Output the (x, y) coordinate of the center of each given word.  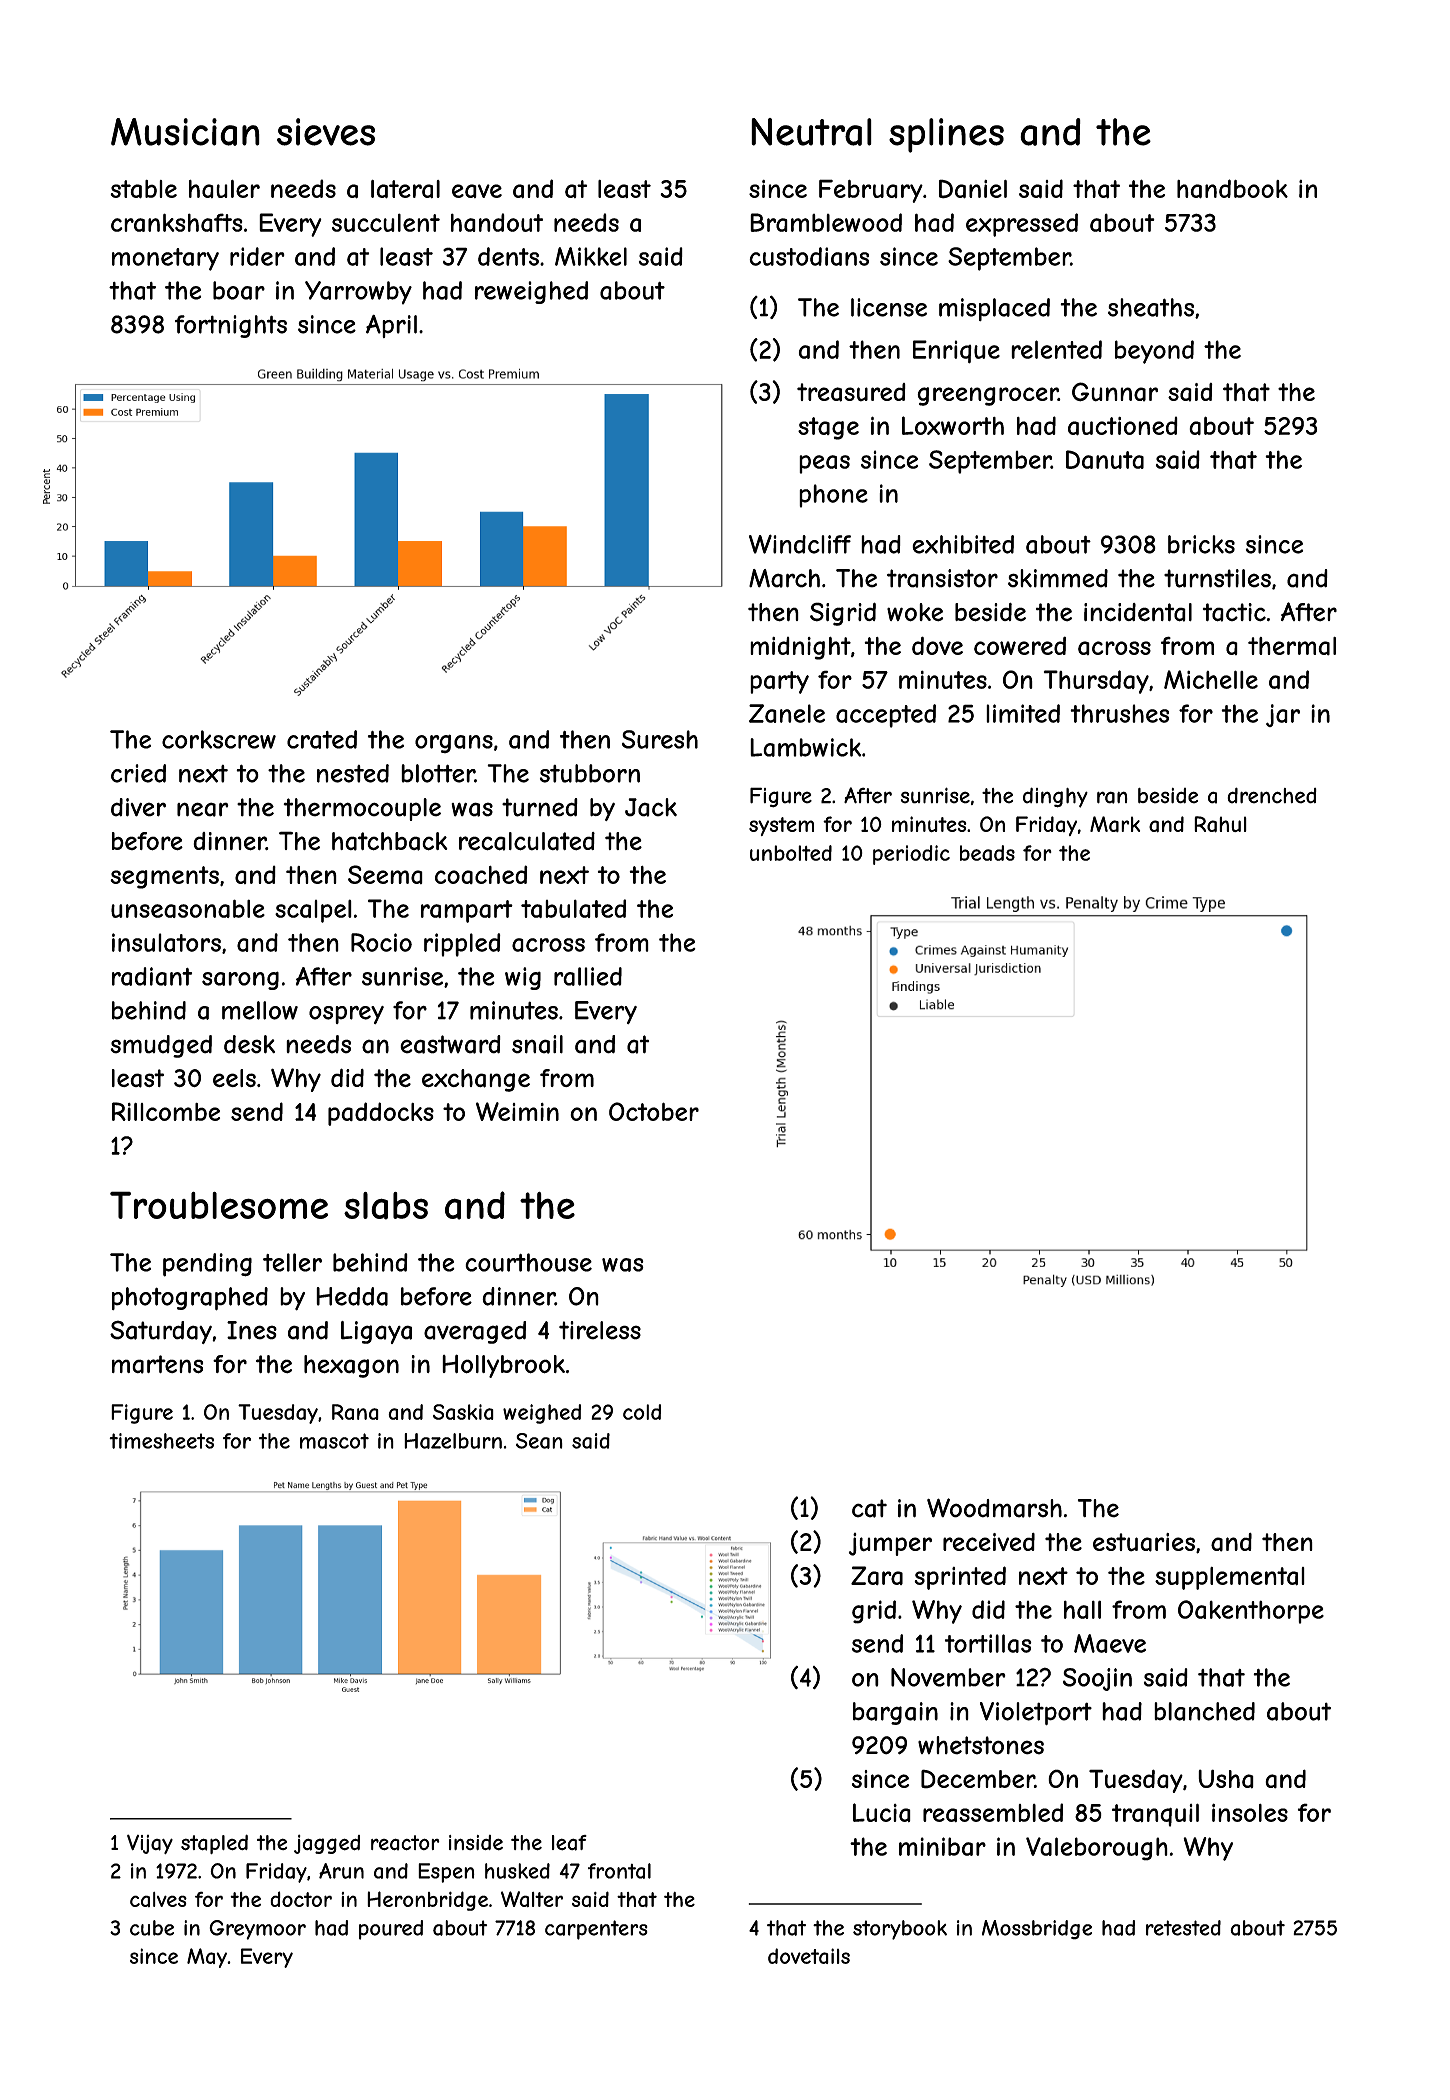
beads (987, 853)
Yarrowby (358, 293)
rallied (588, 976)
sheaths (1151, 307)
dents (508, 256)
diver (138, 807)
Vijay (150, 1844)
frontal (619, 1871)
